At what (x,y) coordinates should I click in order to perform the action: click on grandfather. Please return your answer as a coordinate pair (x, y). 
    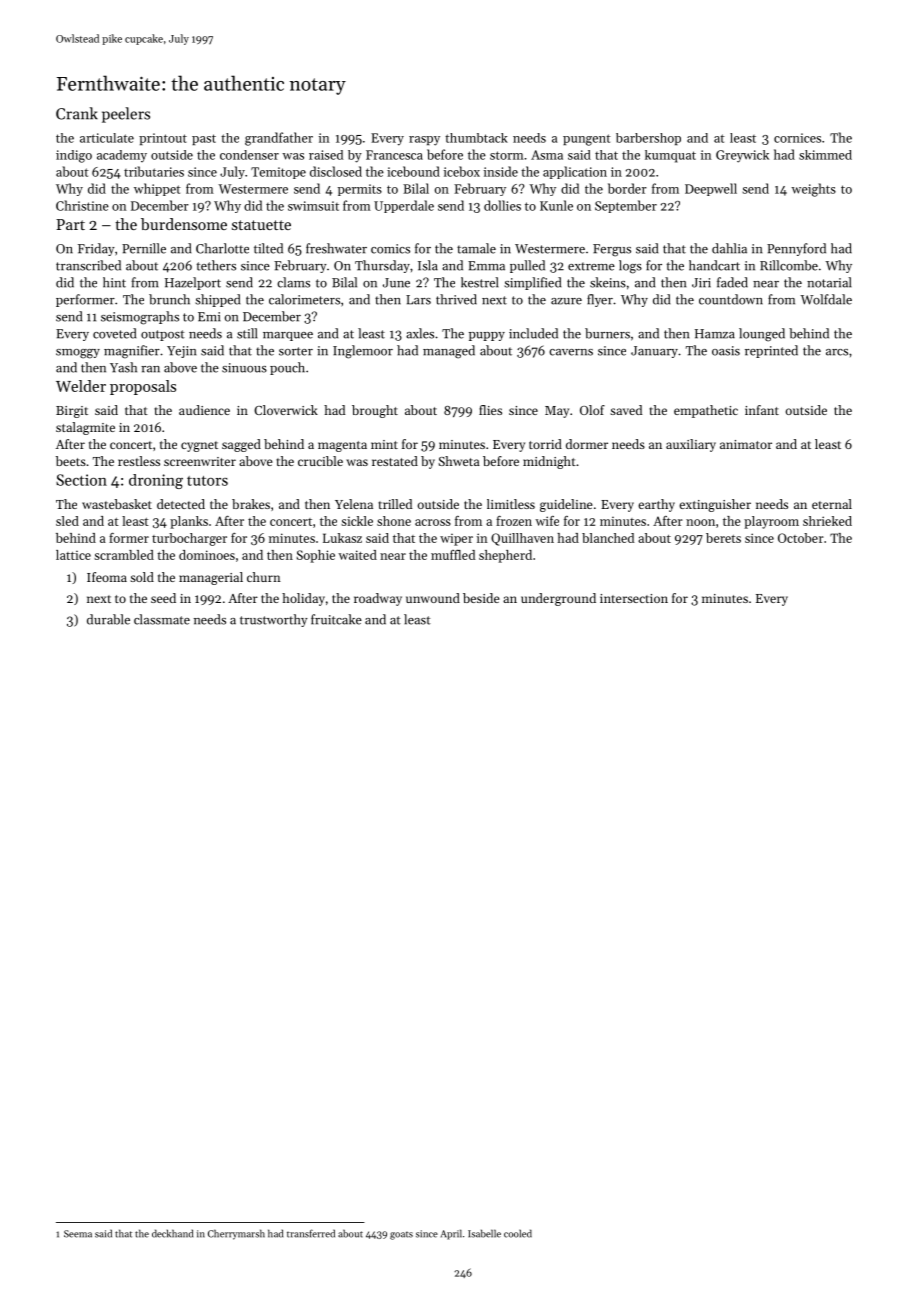
    Looking at the image, I should click on (279, 139).
